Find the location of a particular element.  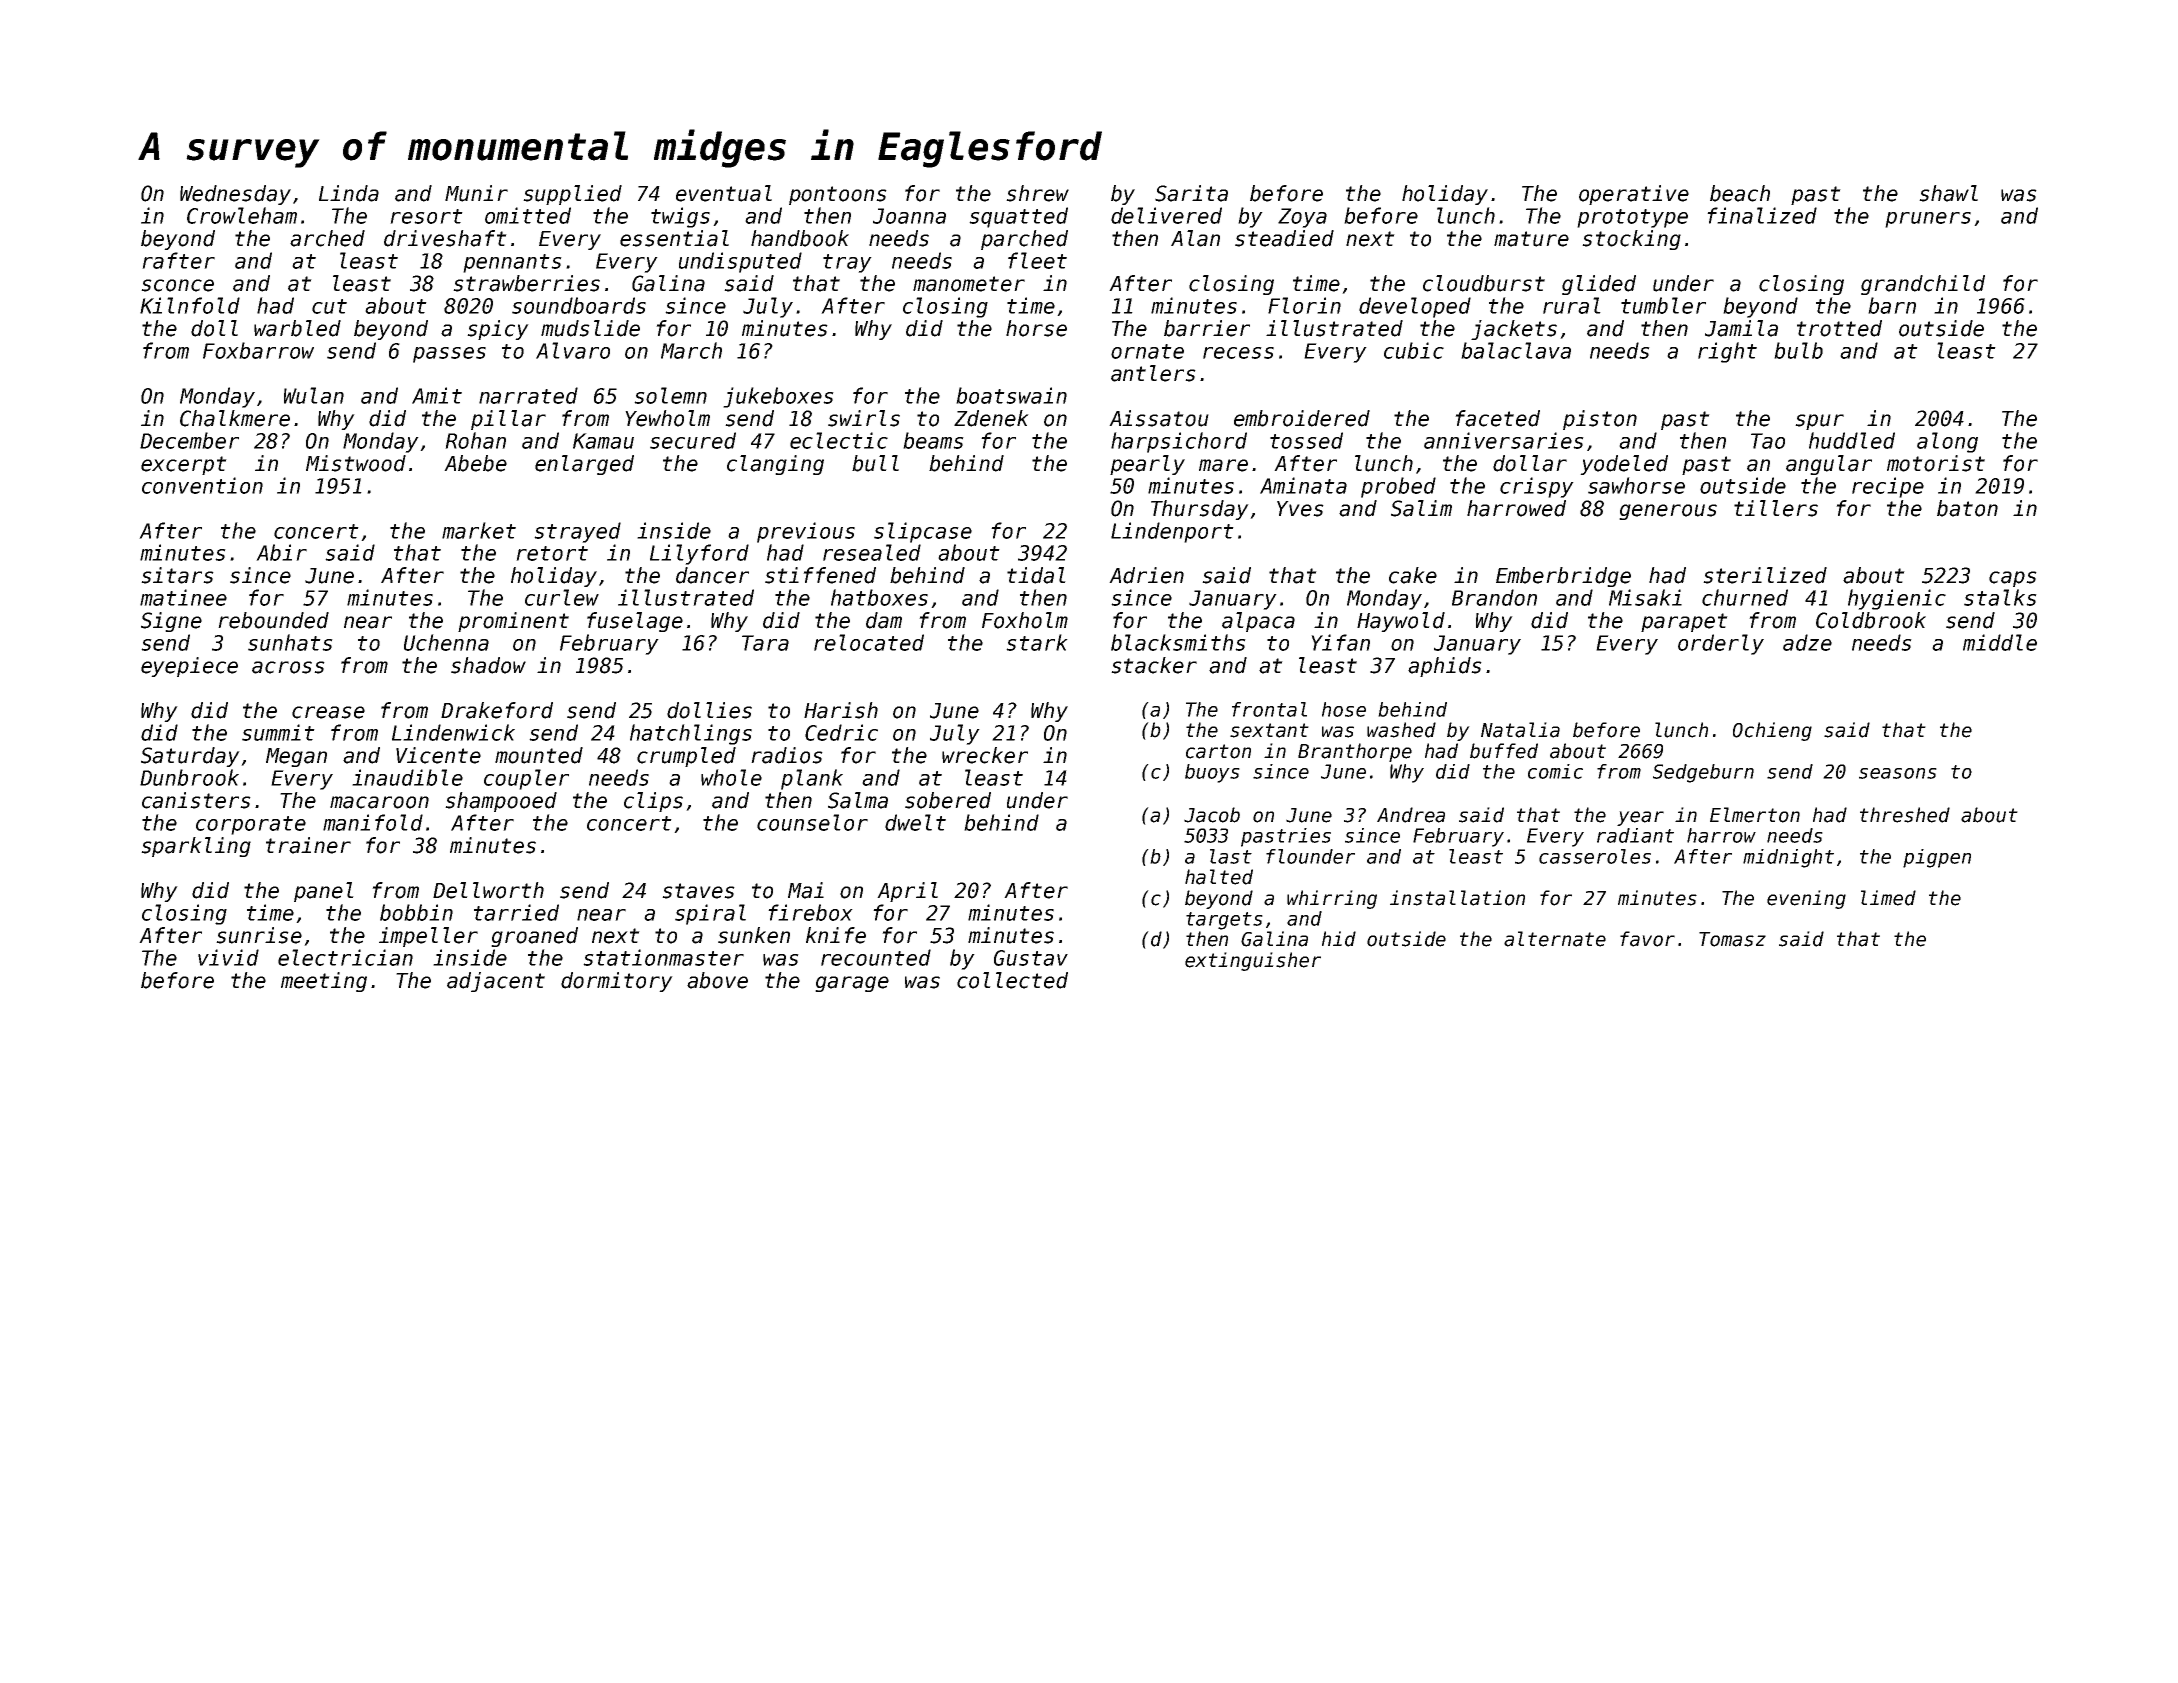

operative is located at coordinates (1634, 195).
